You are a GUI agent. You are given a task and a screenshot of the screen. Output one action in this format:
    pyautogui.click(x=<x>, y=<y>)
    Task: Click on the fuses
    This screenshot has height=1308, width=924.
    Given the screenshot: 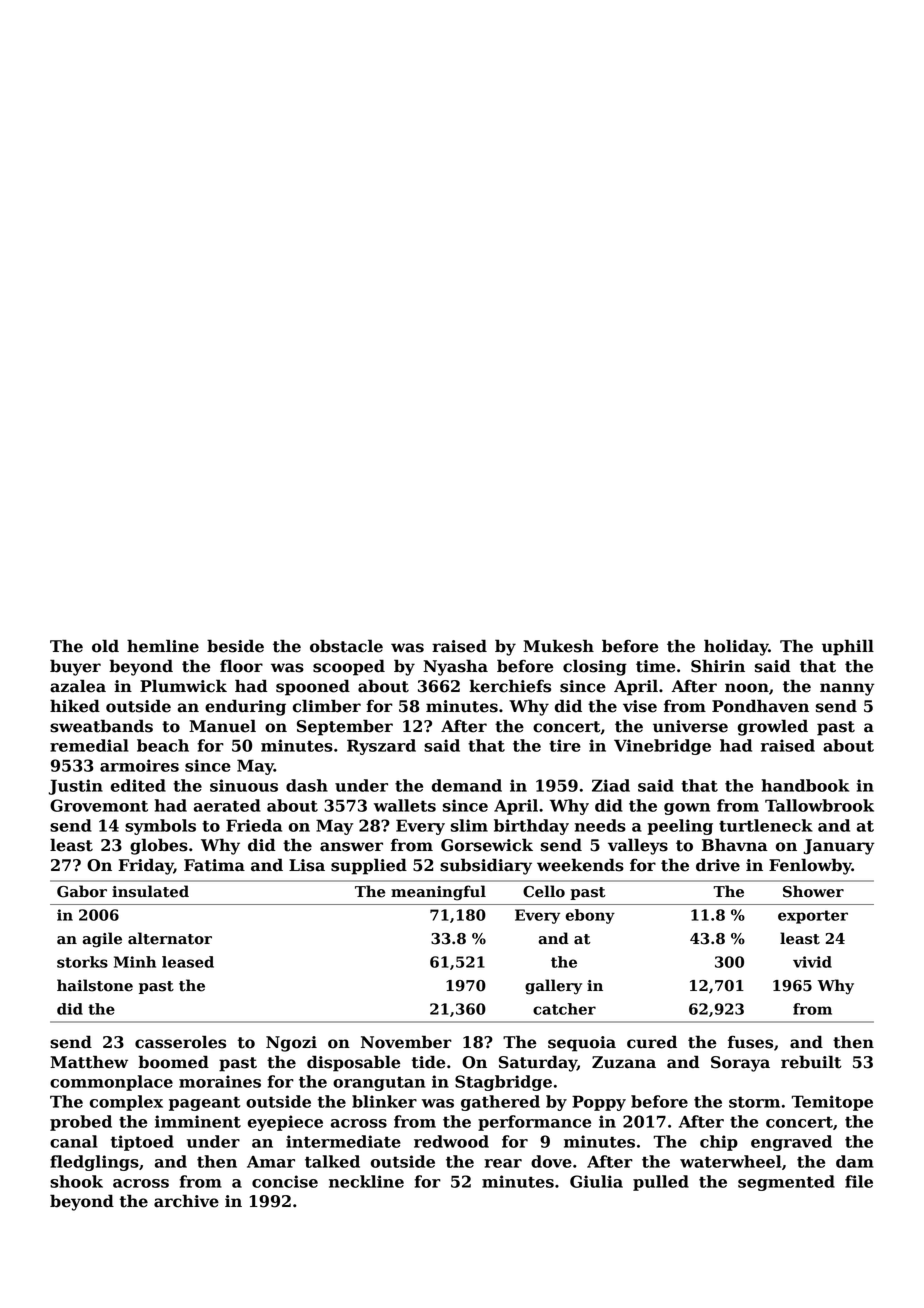 What is the action you would take?
    pyautogui.click(x=750, y=1042)
